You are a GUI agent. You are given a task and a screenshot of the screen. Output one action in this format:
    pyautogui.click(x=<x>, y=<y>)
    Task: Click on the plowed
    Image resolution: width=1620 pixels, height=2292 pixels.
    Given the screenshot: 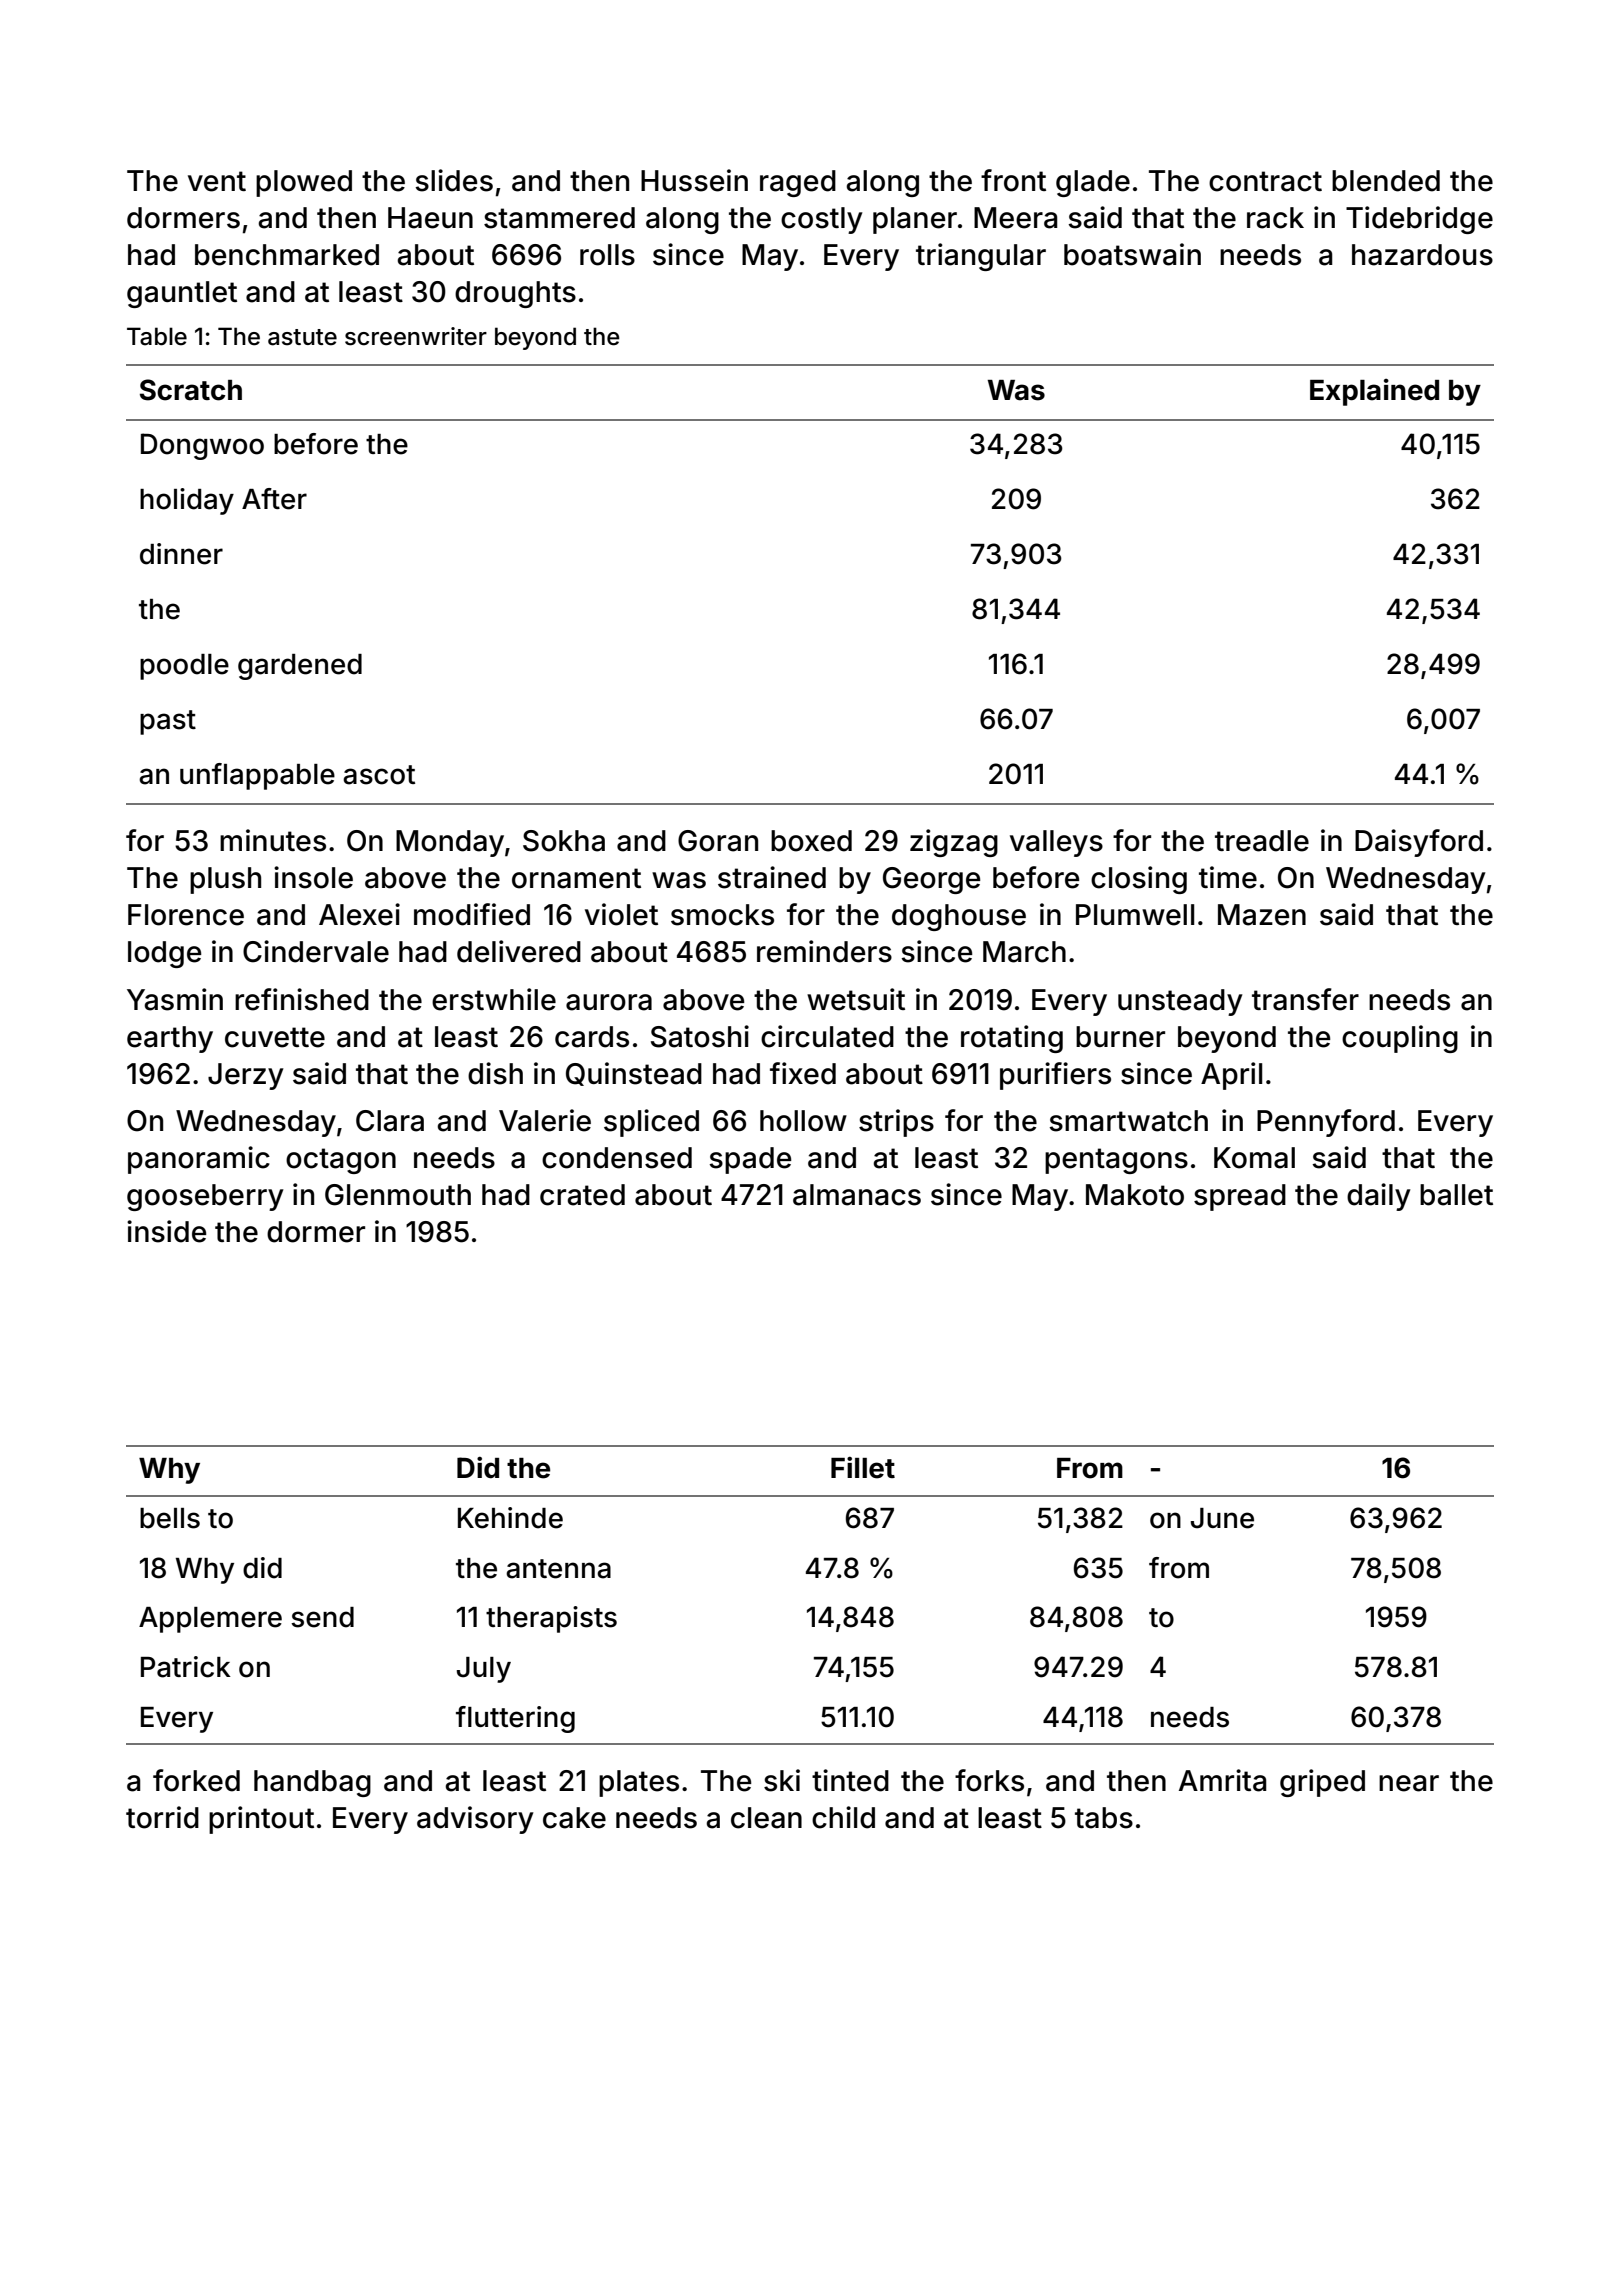 What is the action you would take?
    pyautogui.click(x=304, y=183)
